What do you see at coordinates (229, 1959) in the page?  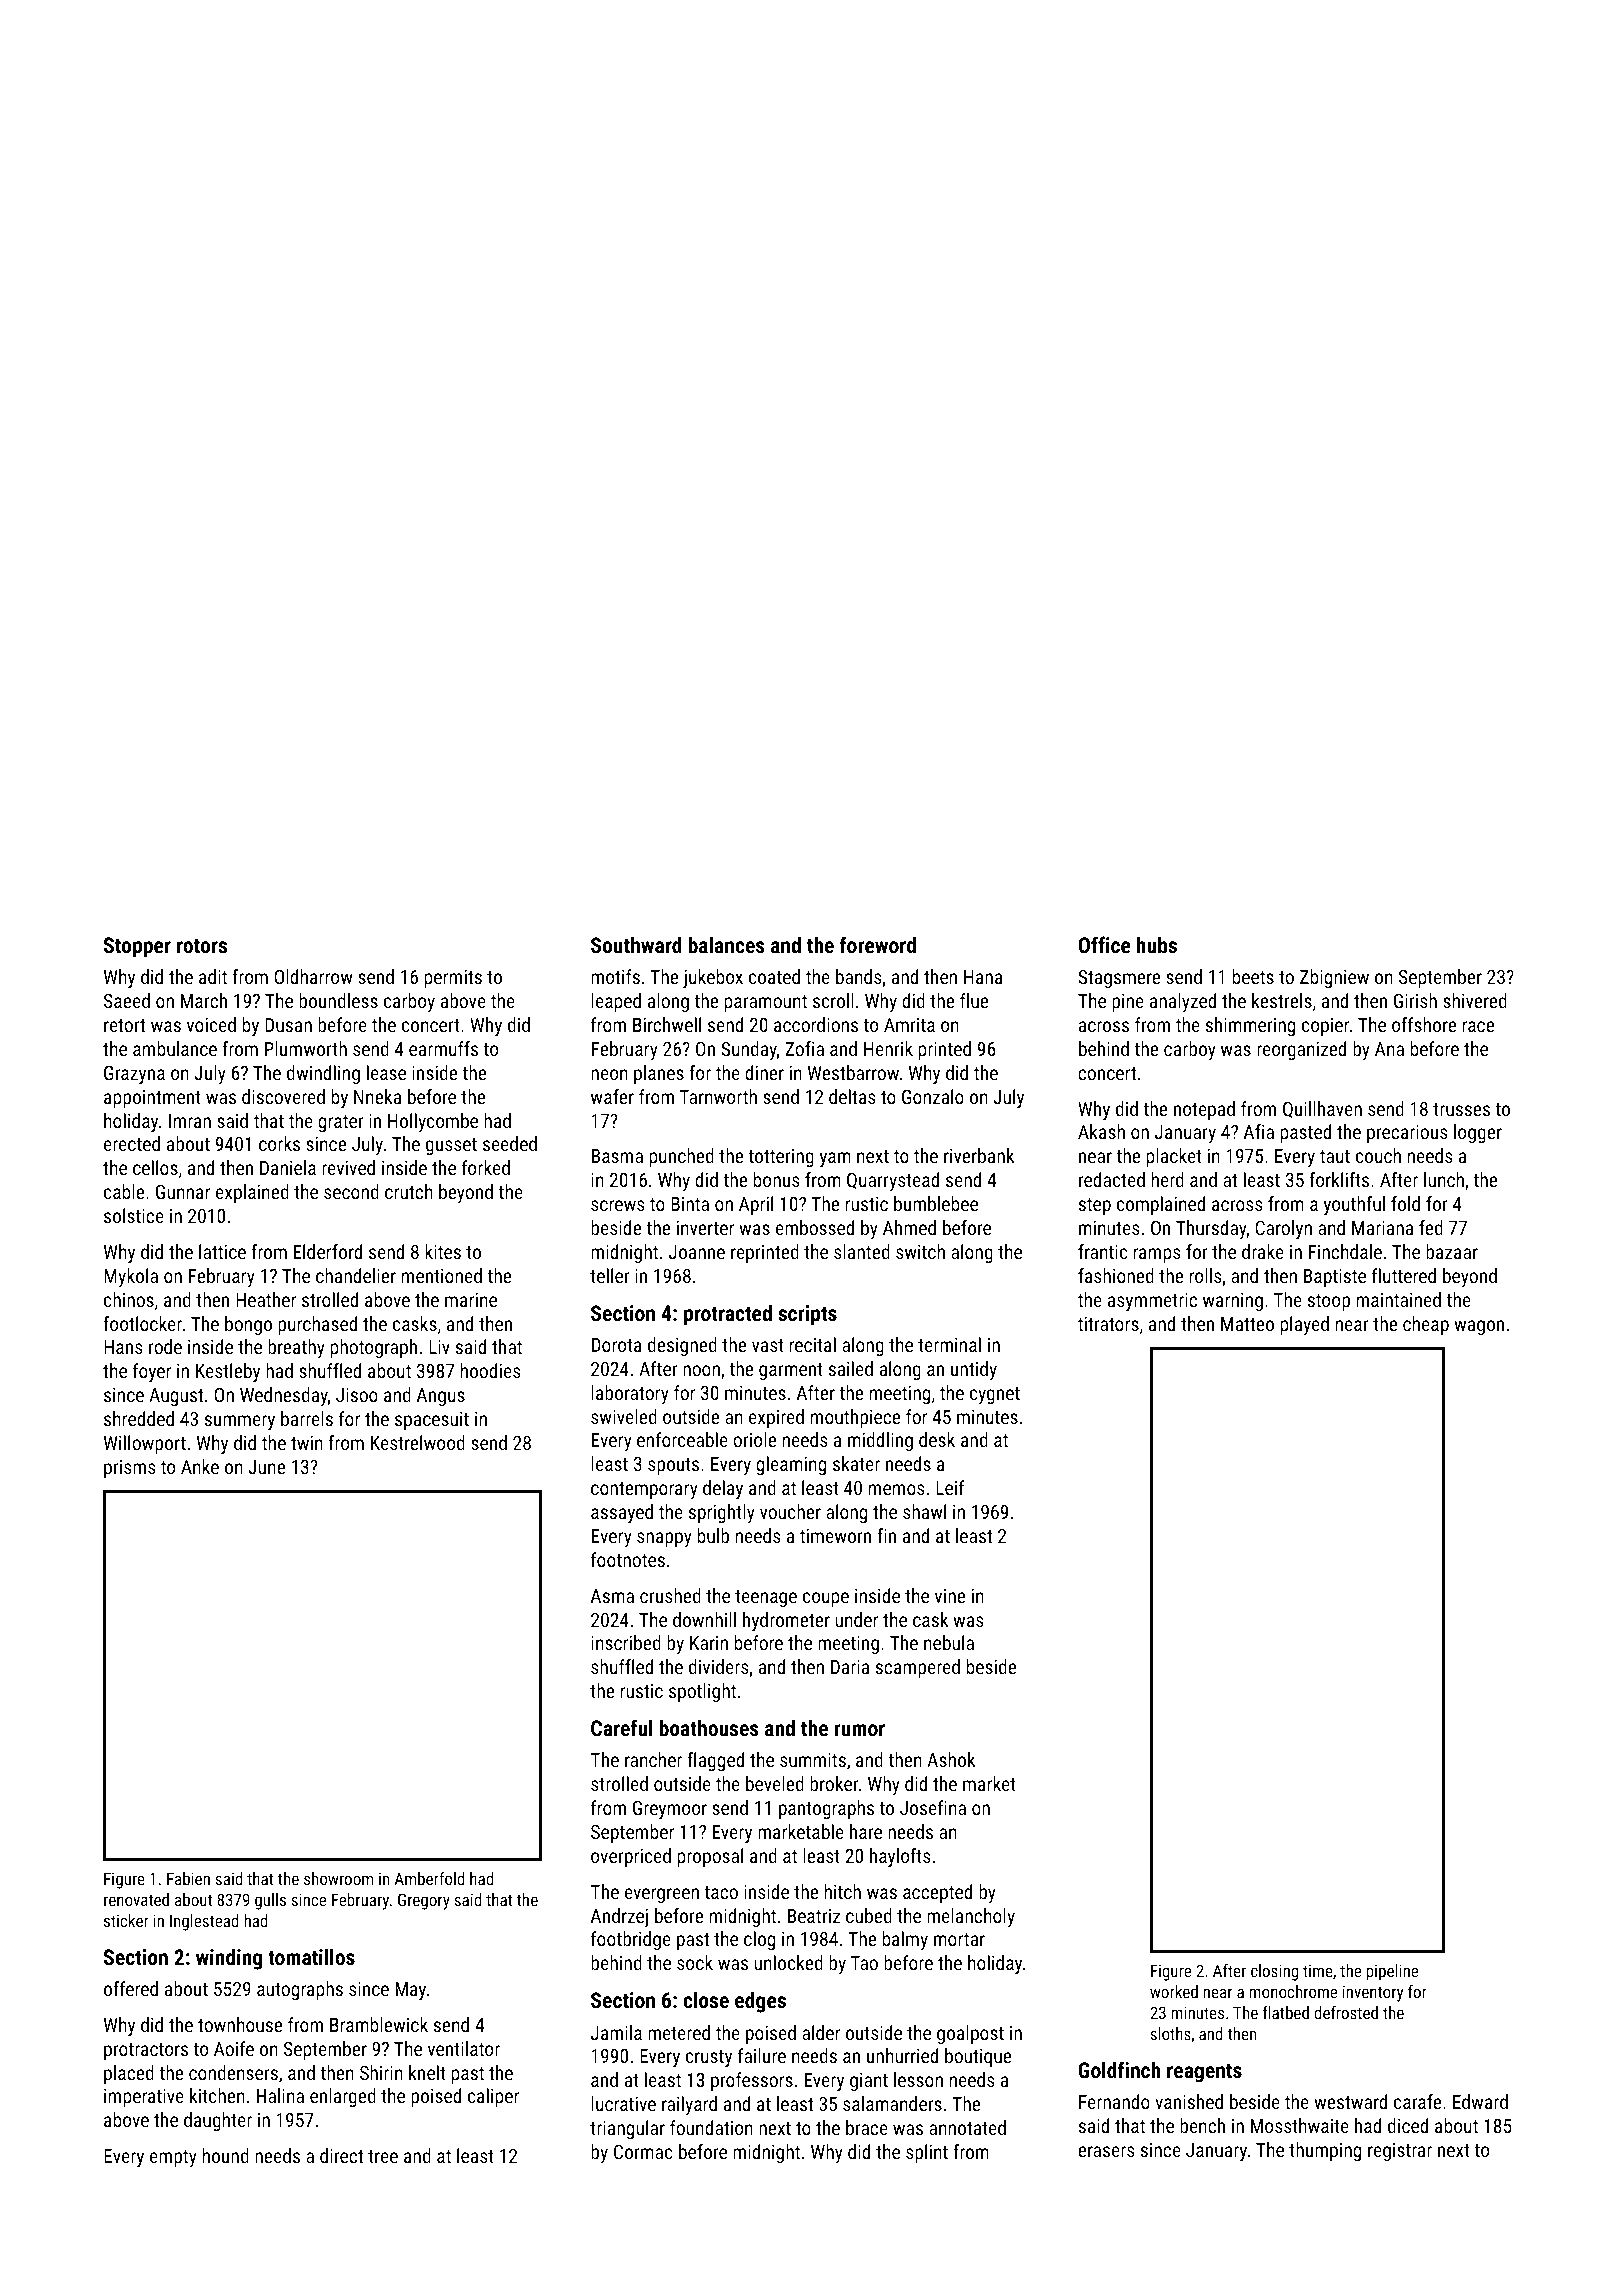 I see `winding` at bounding box center [229, 1959].
